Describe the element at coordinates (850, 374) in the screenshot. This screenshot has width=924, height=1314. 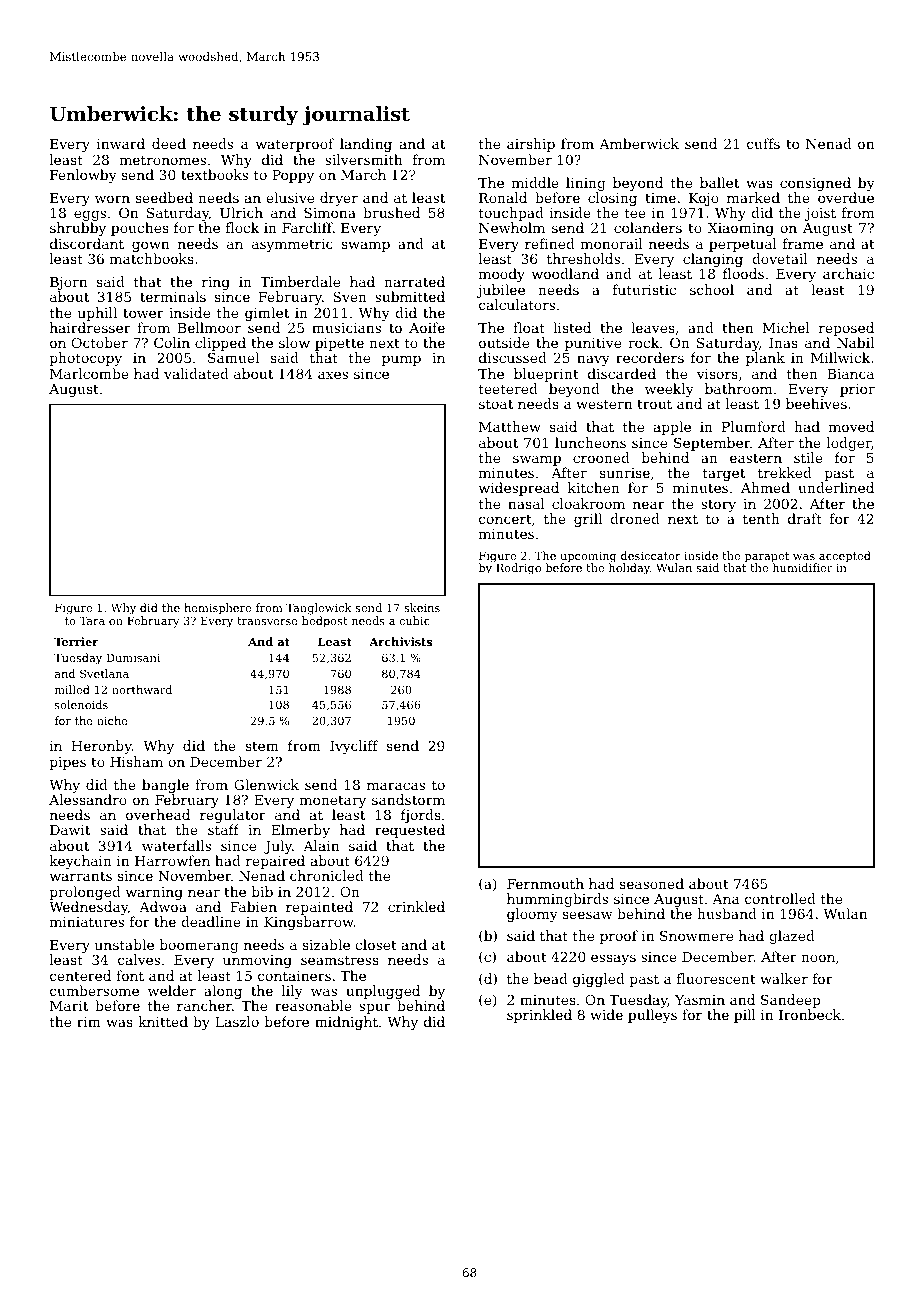
I see `Bianca` at that location.
